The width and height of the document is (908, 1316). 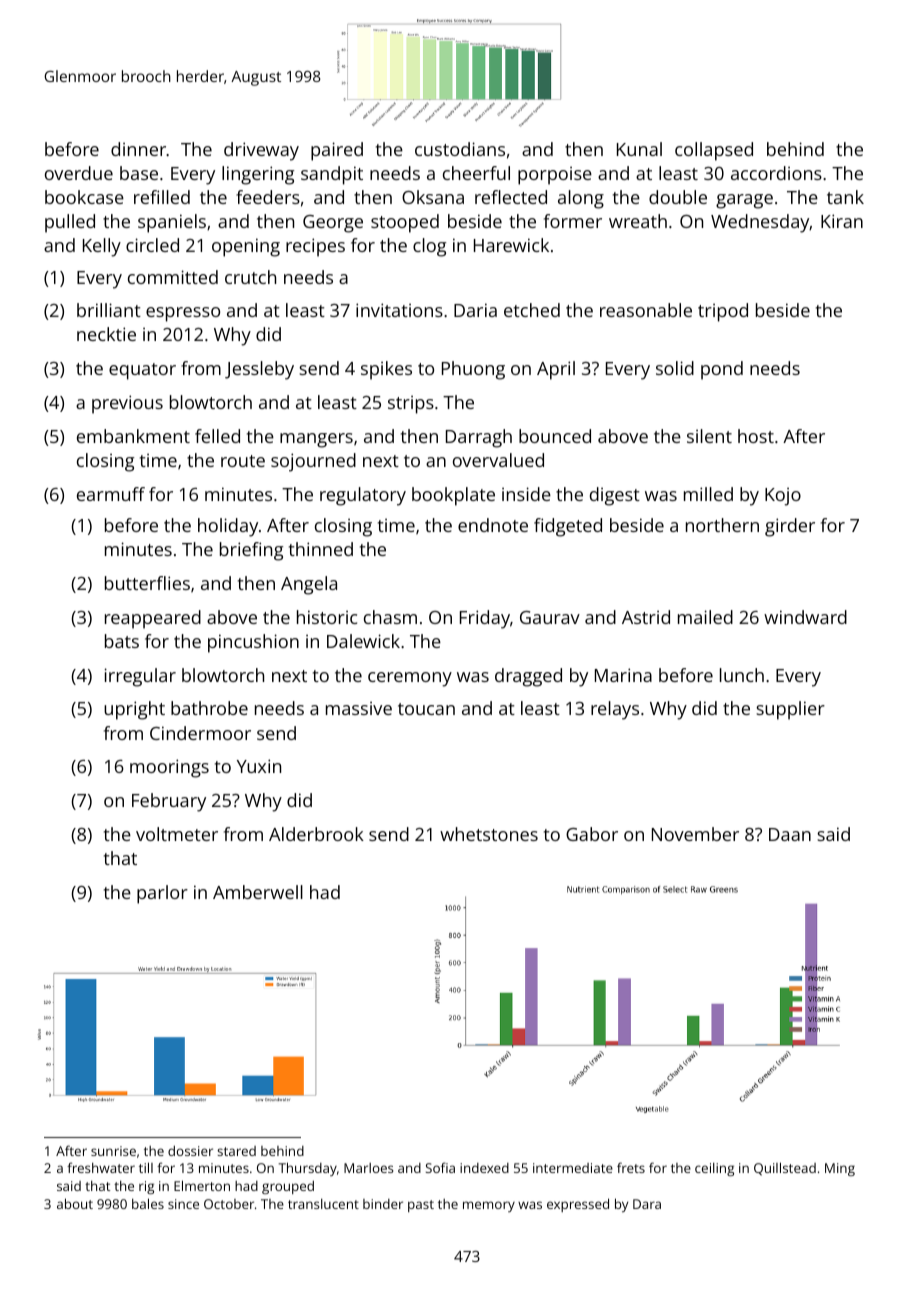 I want to click on Yuxin, so click(x=259, y=766).
